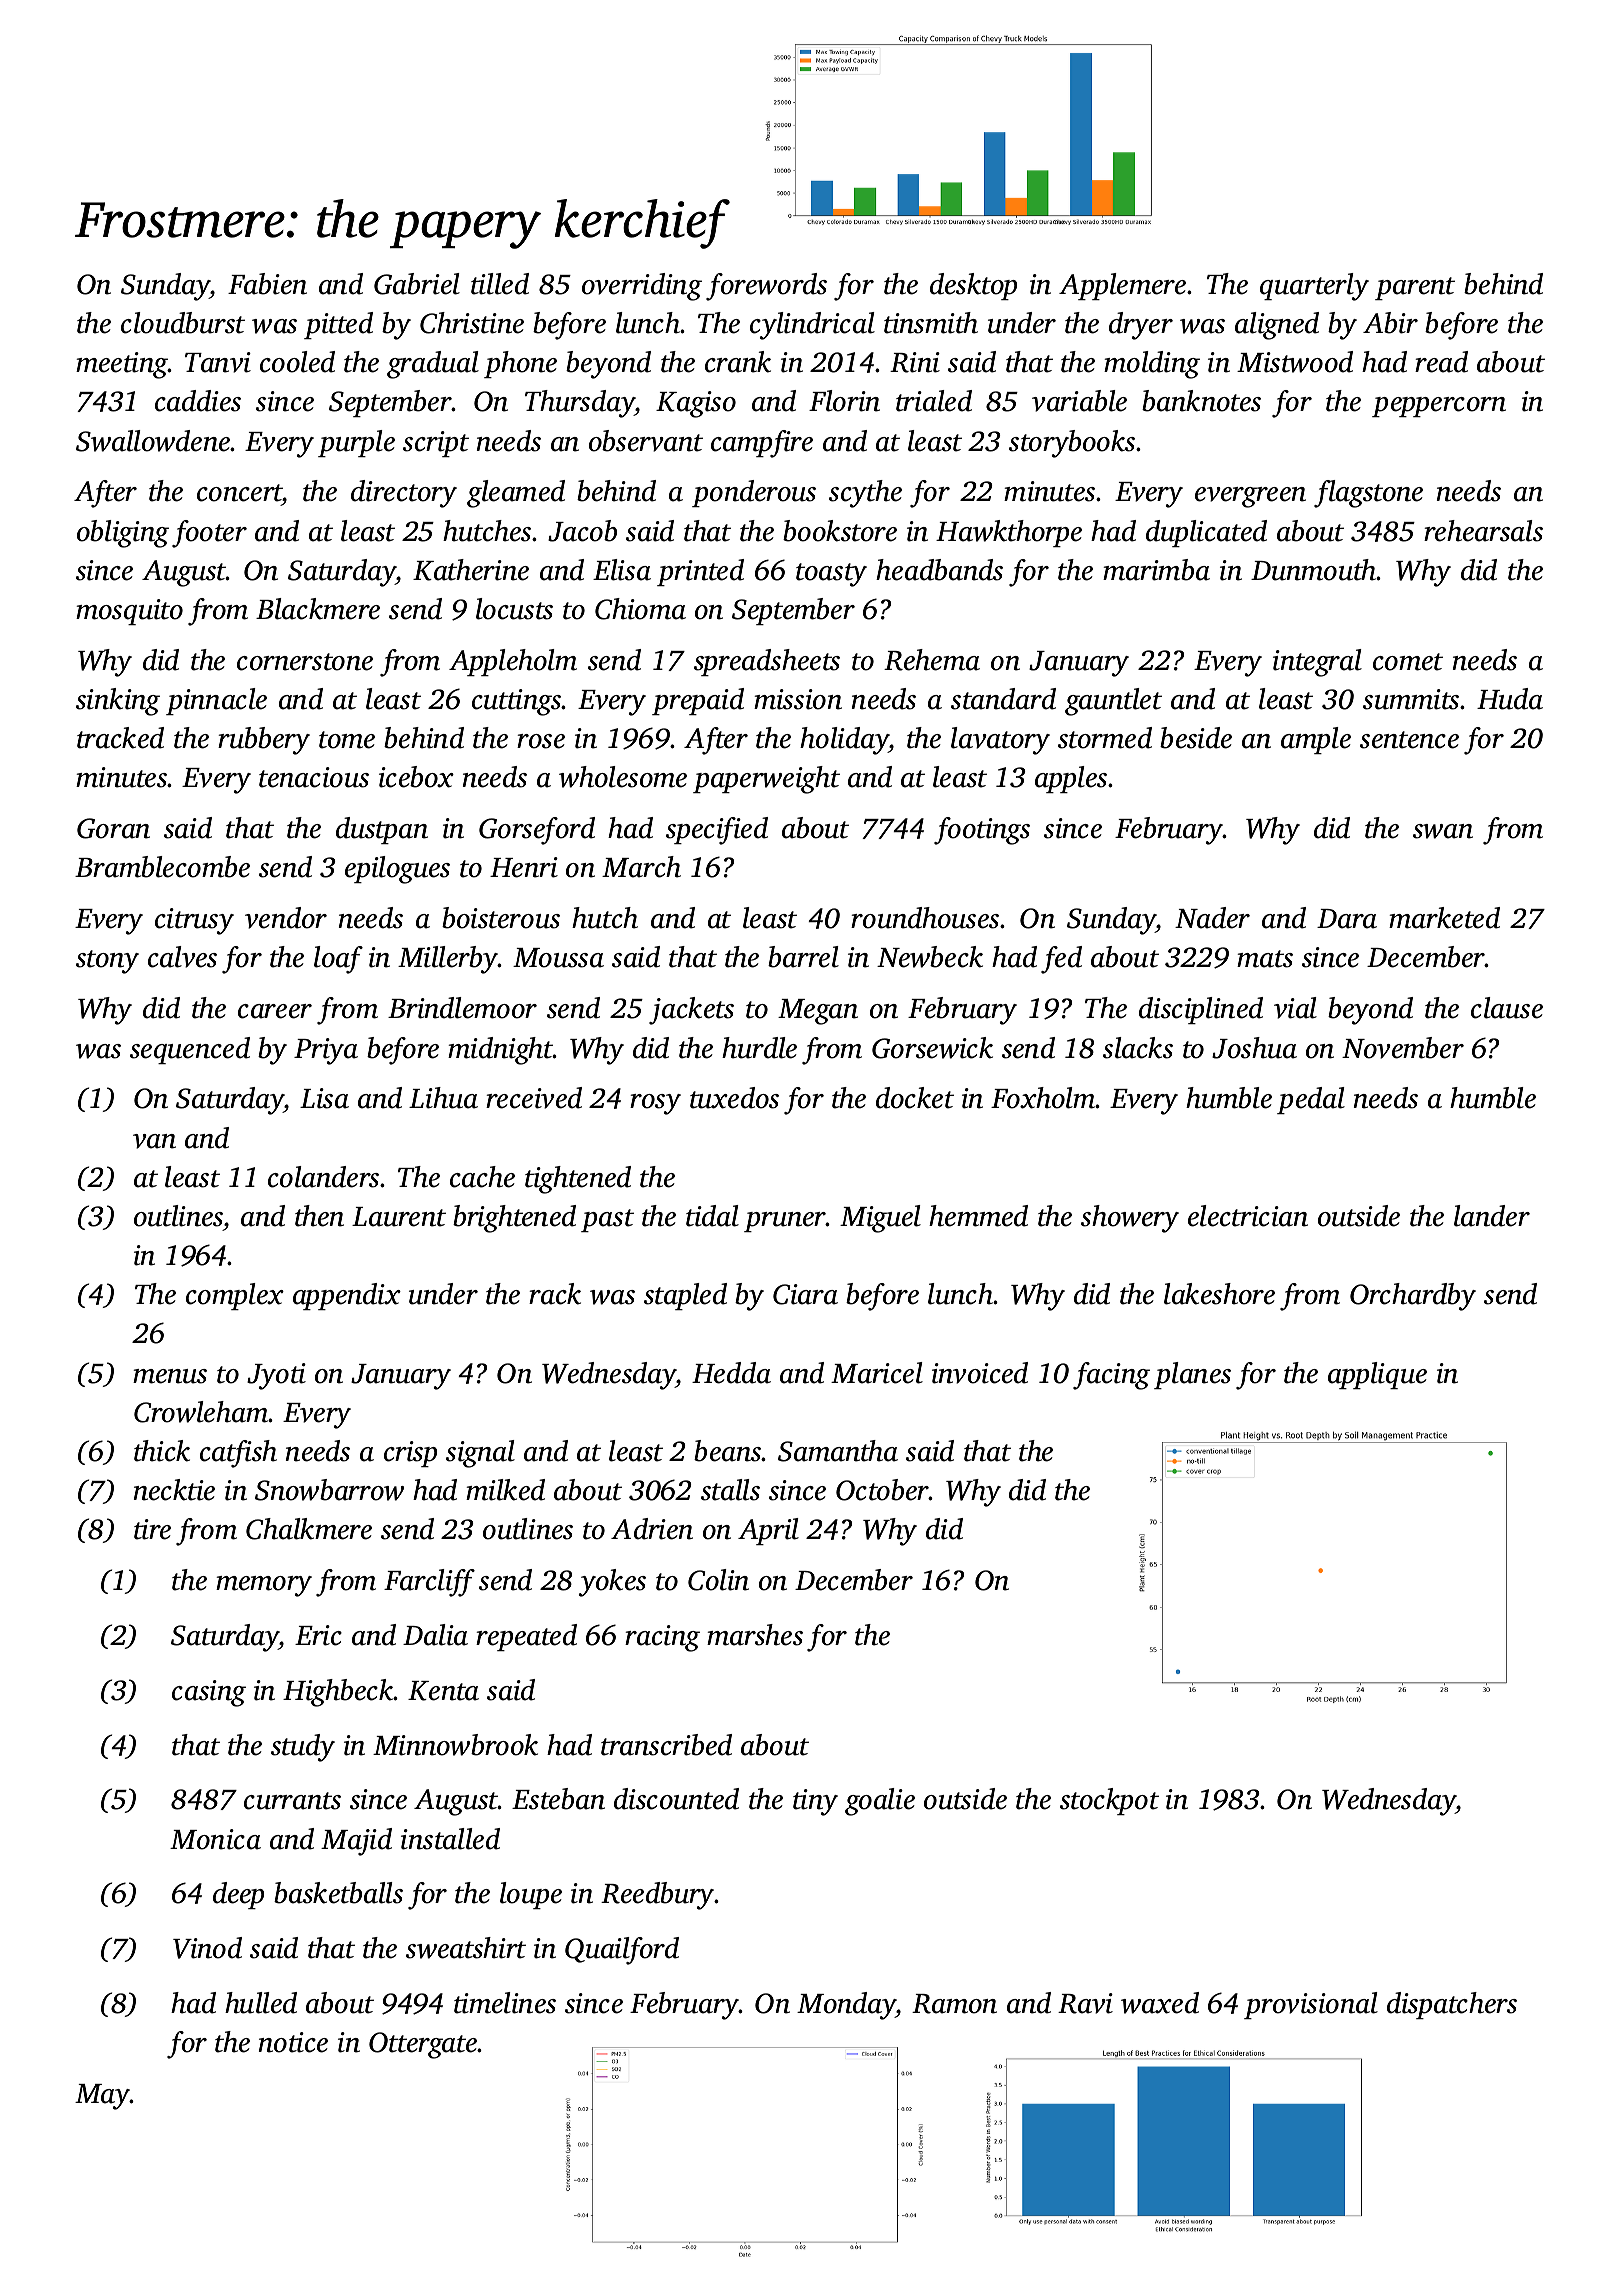 This screenshot has height=2292, width=1620. What do you see at coordinates (235, 1296) in the screenshot?
I see `complex` at bounding box center [235, 1296].
